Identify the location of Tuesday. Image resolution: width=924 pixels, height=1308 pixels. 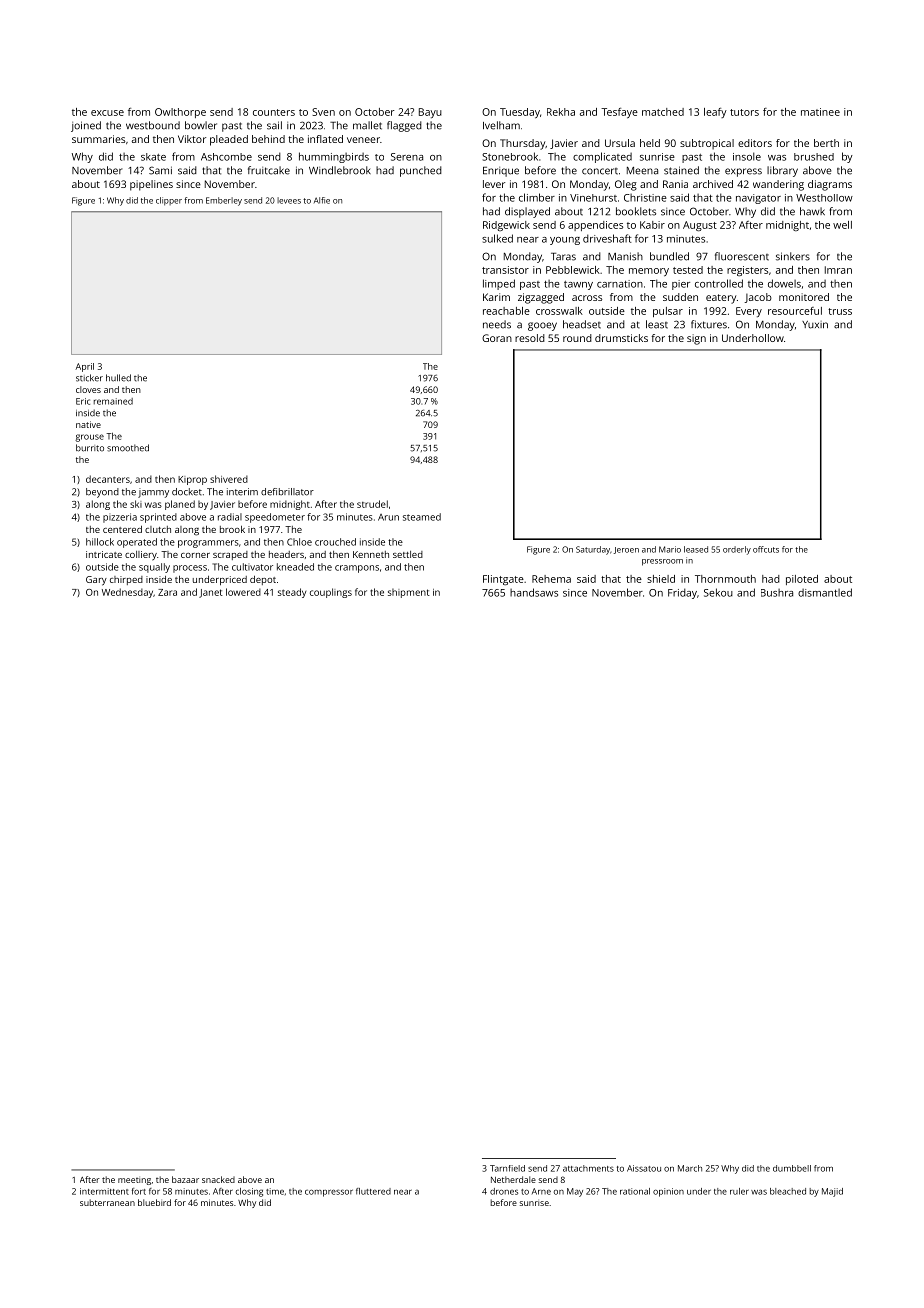
(520, 113).
